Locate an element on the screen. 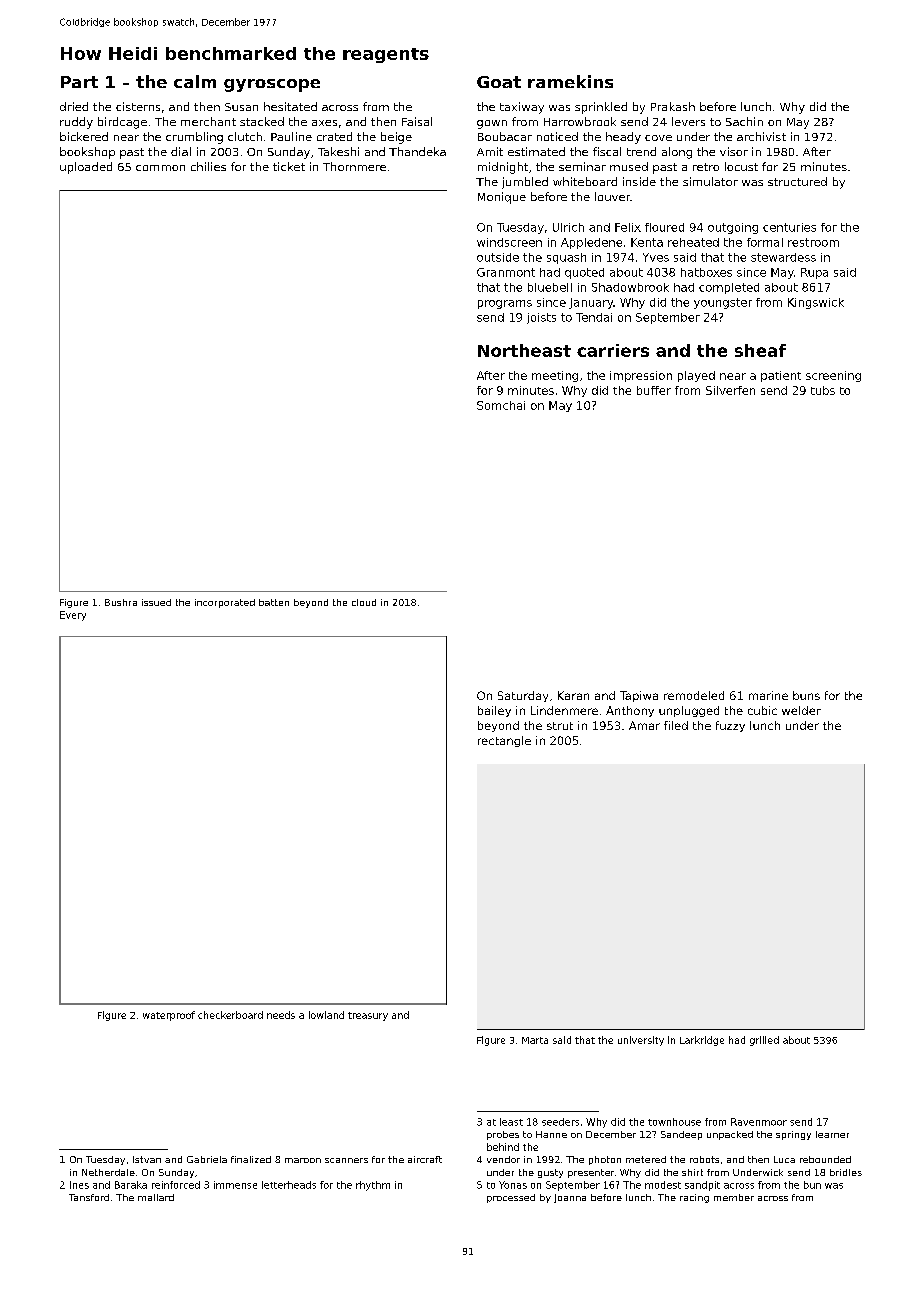 The width and height of the screenshot is (924, 1308). Kingswick is located at coordinates (816, 303).
